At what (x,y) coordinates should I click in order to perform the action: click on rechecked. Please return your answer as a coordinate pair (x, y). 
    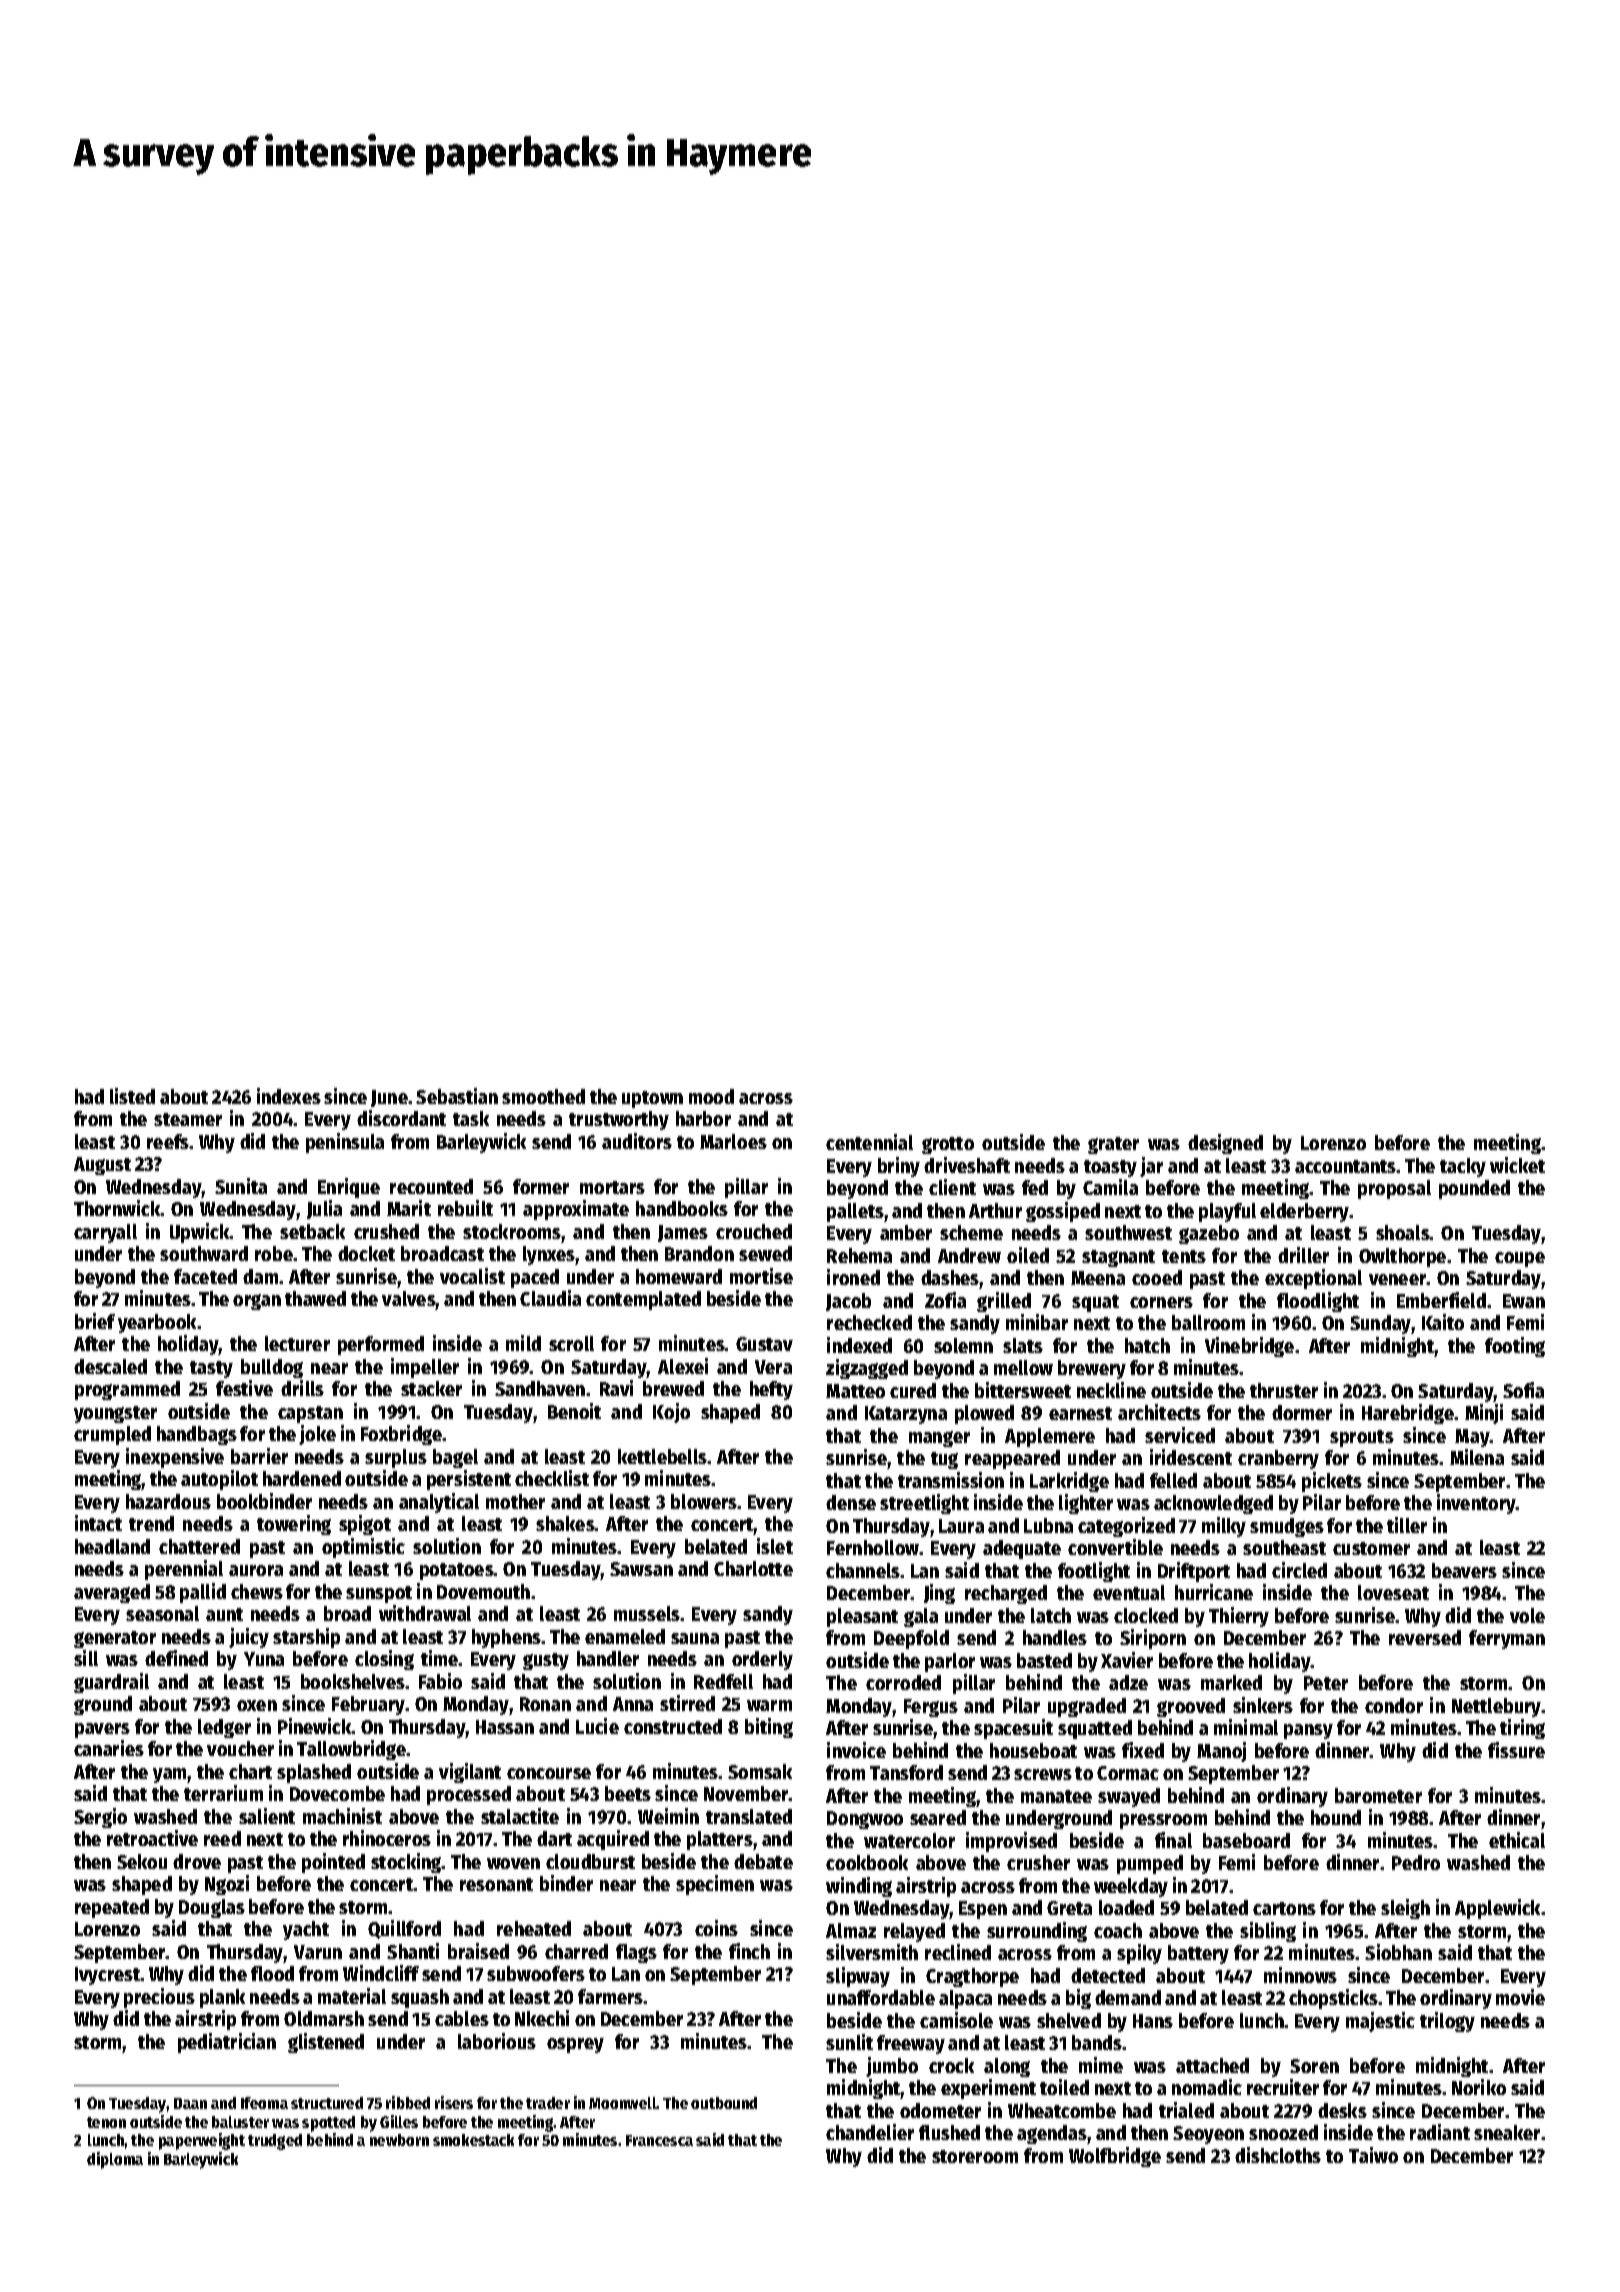
    Looking at the image, I should click on (869, 1322).
